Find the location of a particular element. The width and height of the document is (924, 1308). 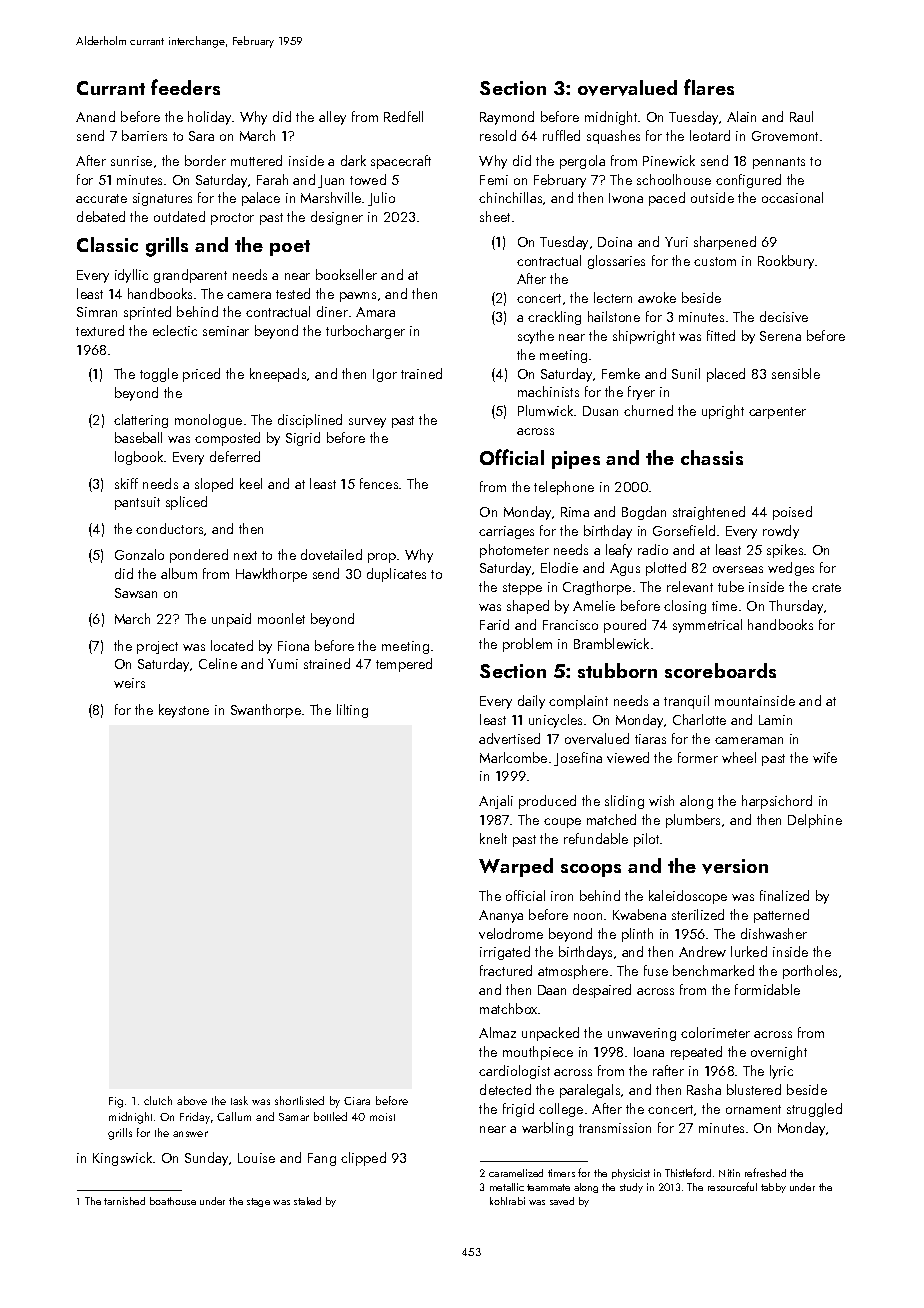

glossaries is located at coordinates (616, 262).
